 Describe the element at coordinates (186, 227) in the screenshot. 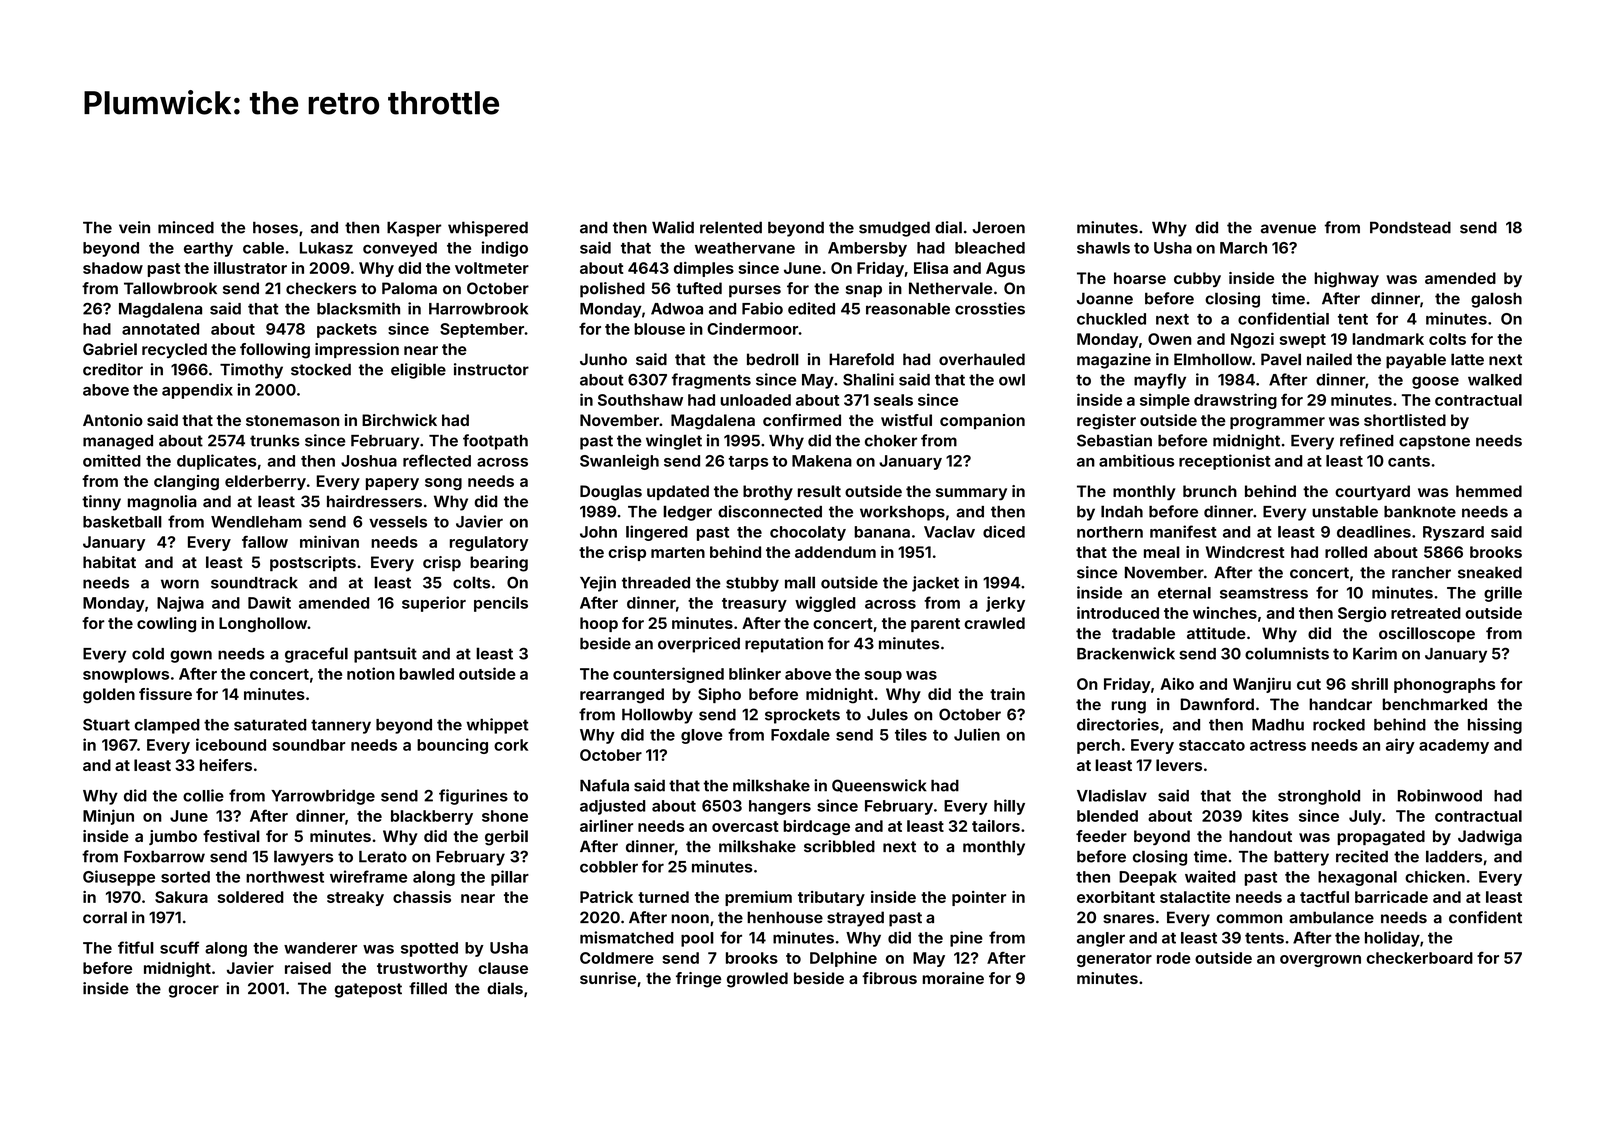

I see `minced` at that location.
